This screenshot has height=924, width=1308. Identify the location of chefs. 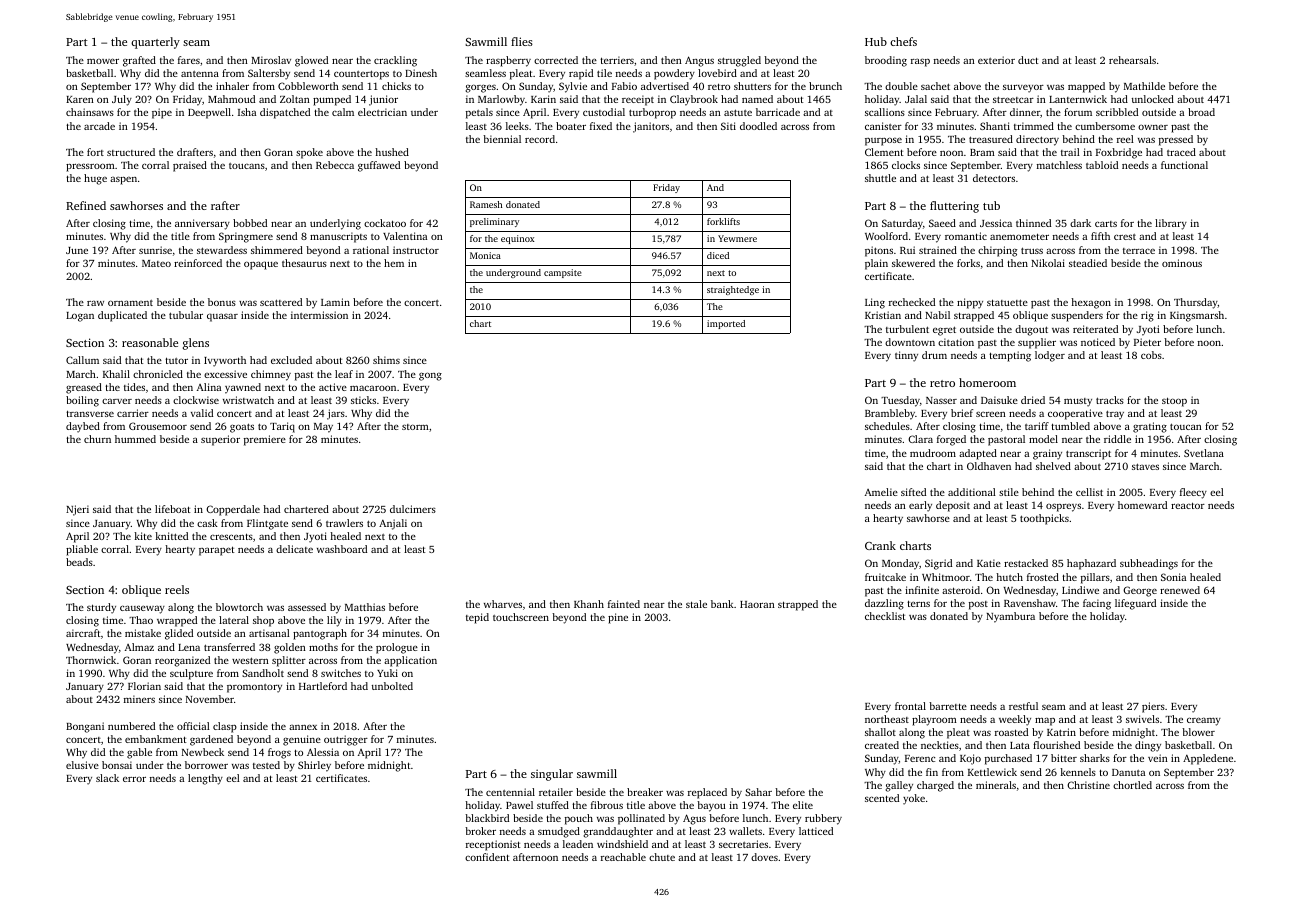
(903, 41).
